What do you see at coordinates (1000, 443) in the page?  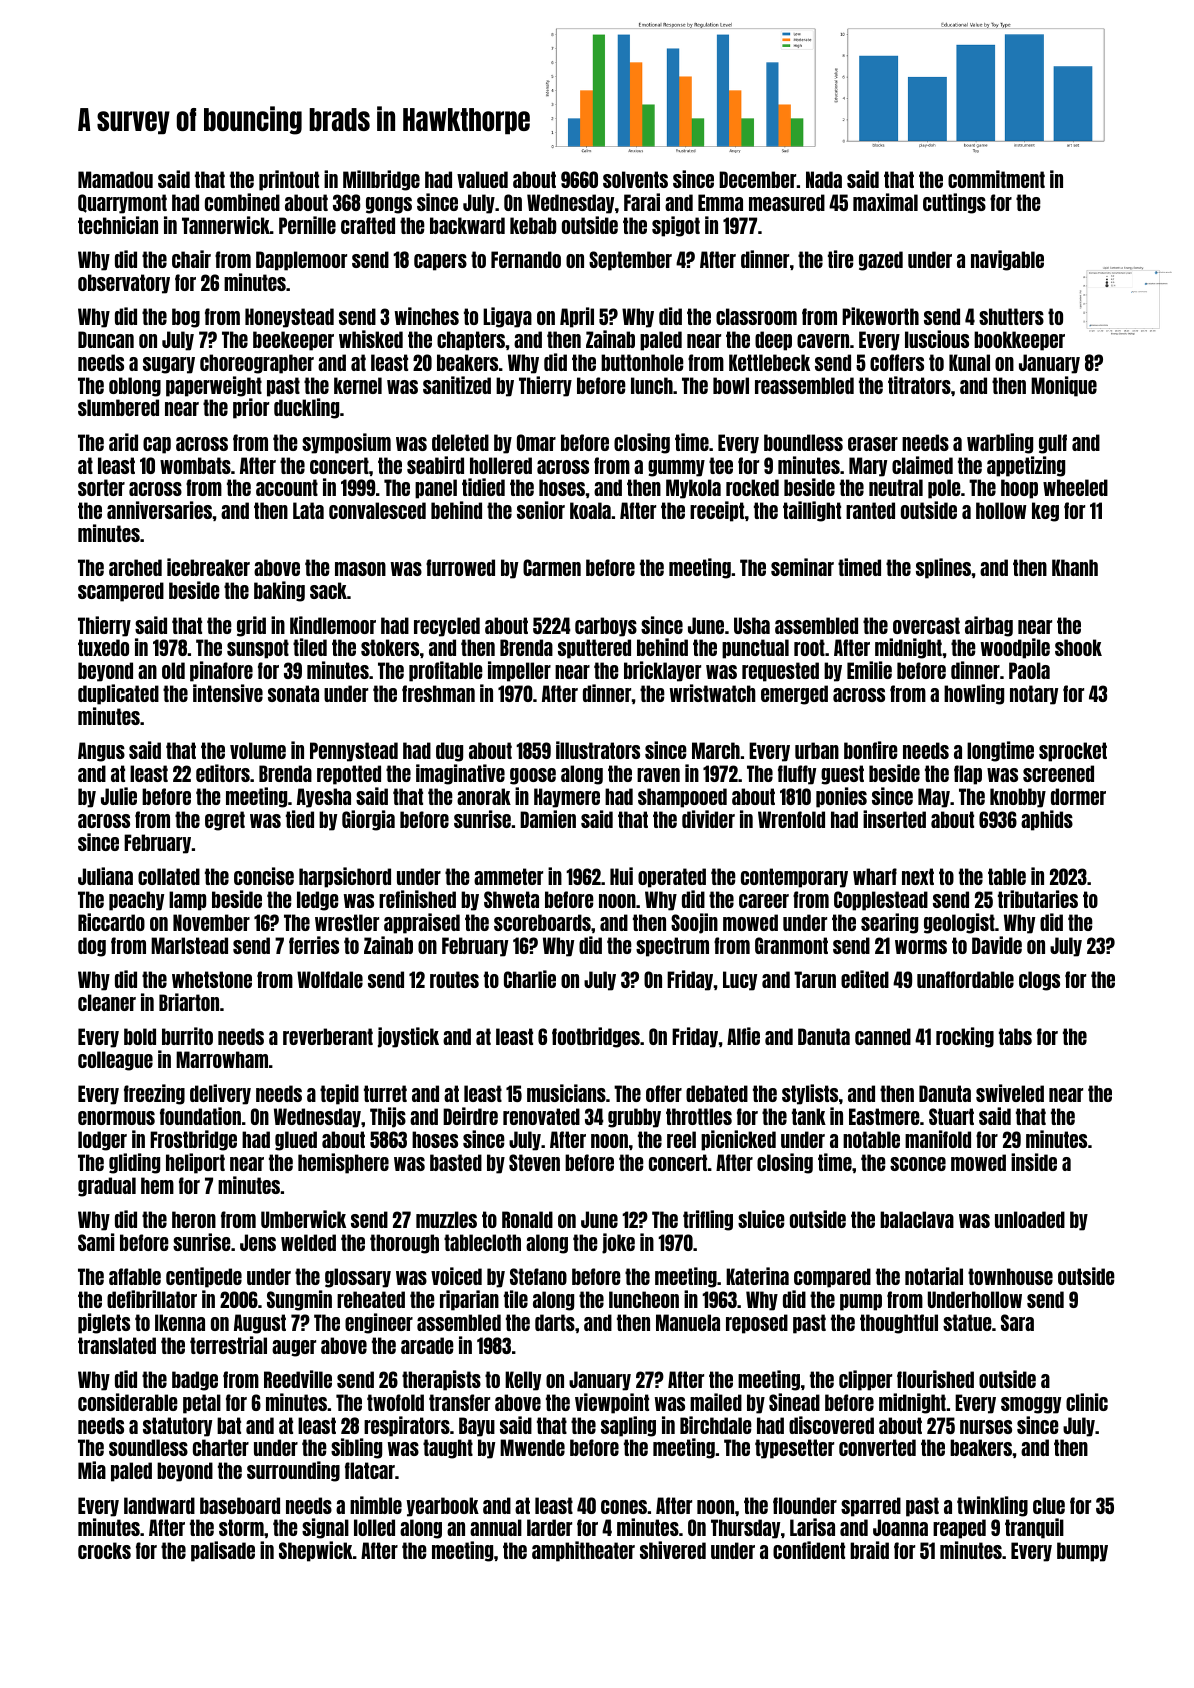 I see `warbling` at bounding box center [1000, 443].
